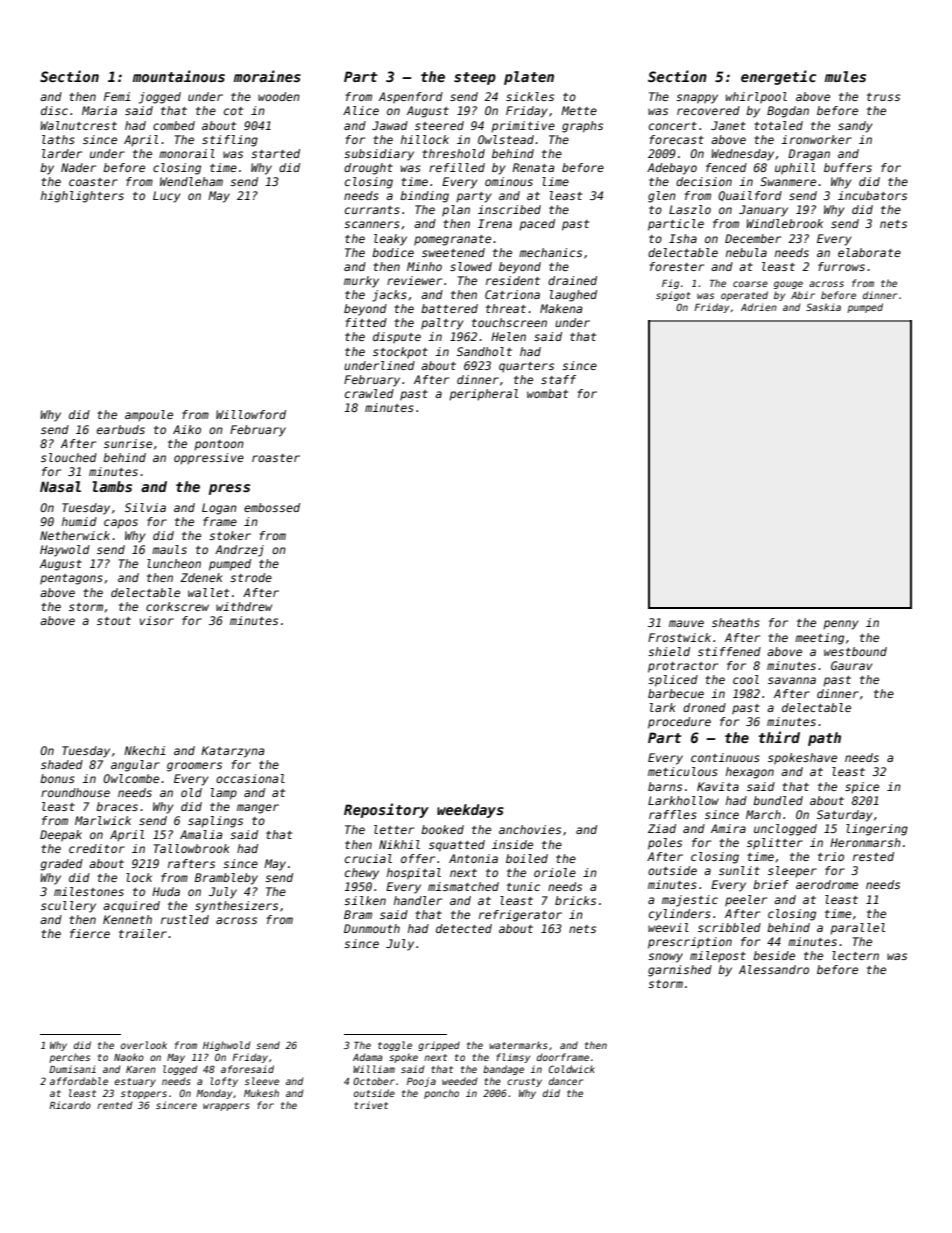 Image resolution: width=952 pixels, height=1233 pixels. Describe the element at coordinates (226, 1046) in the document. I see `Highwold` at that location.
